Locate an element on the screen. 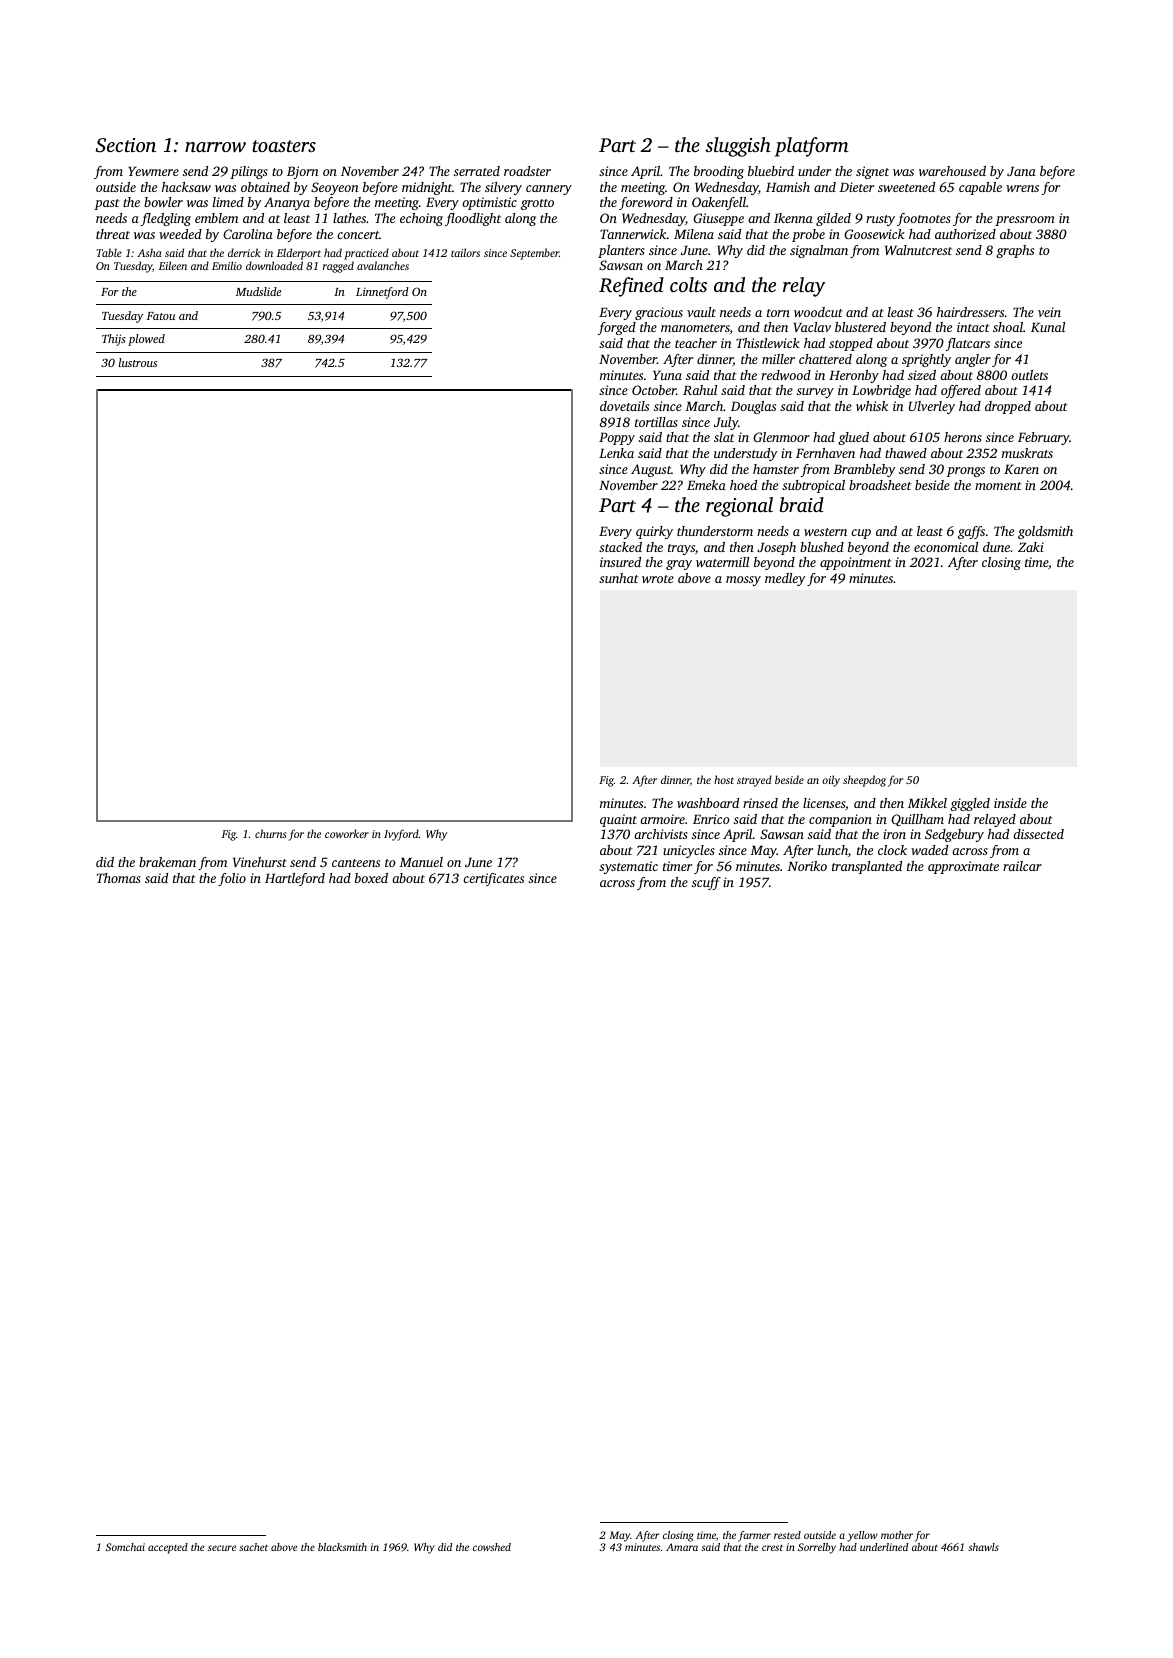  Thijs is located at coordinates (114, 340).
